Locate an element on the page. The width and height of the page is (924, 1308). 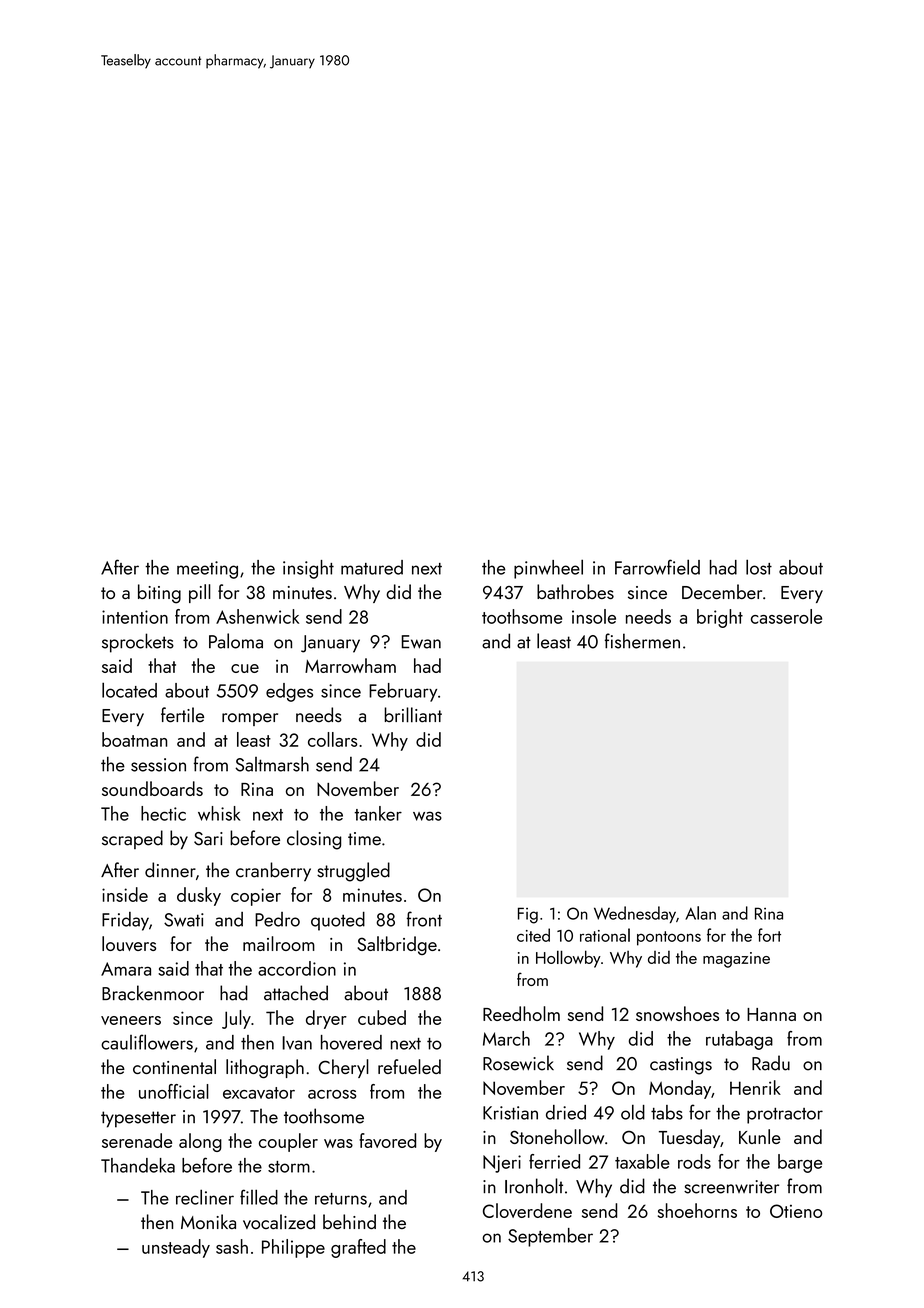
matured is located at coordinates (372, 567).
